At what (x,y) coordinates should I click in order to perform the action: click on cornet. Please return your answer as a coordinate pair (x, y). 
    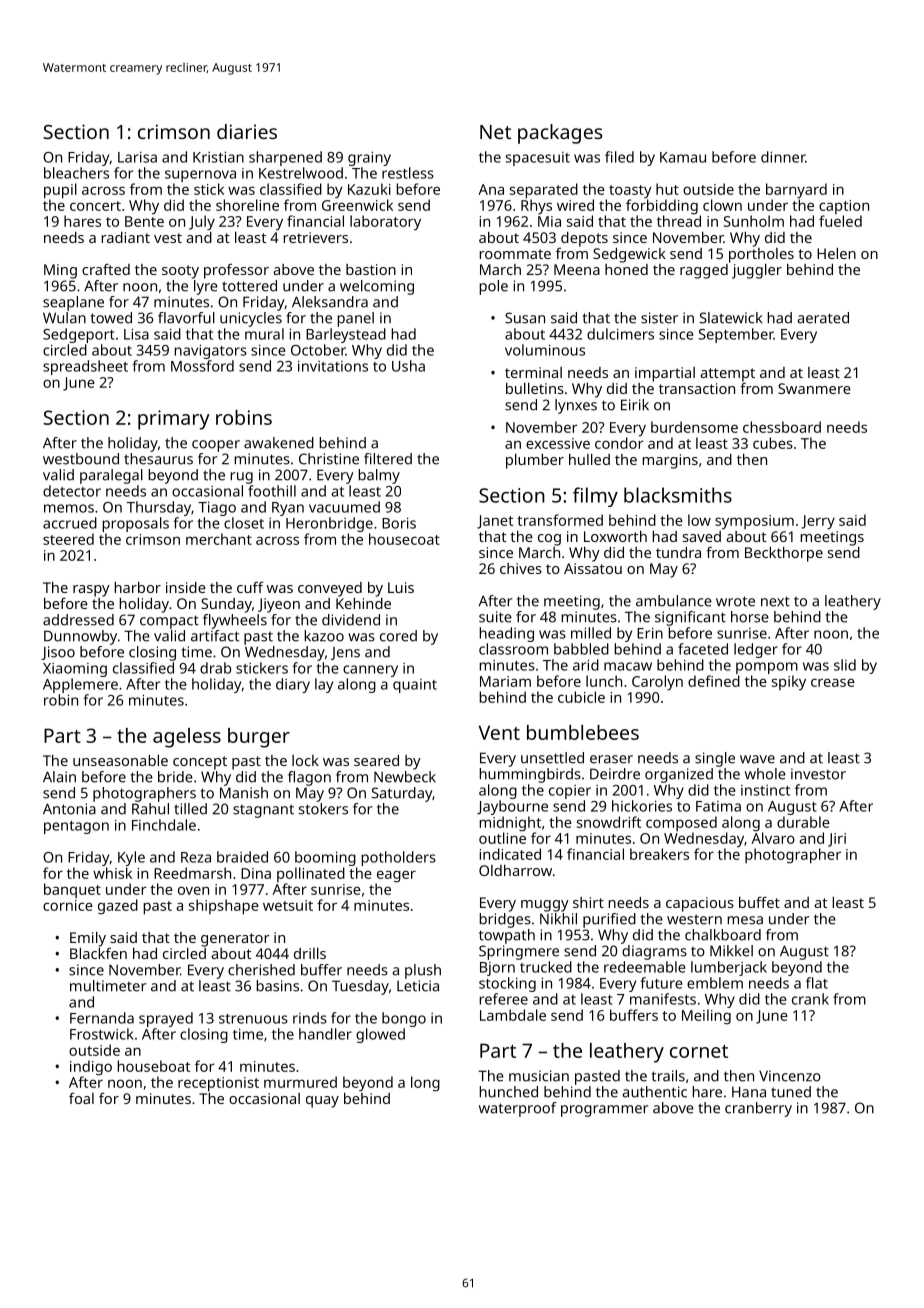
    Looking at the image, I should click on (699, 1051).
